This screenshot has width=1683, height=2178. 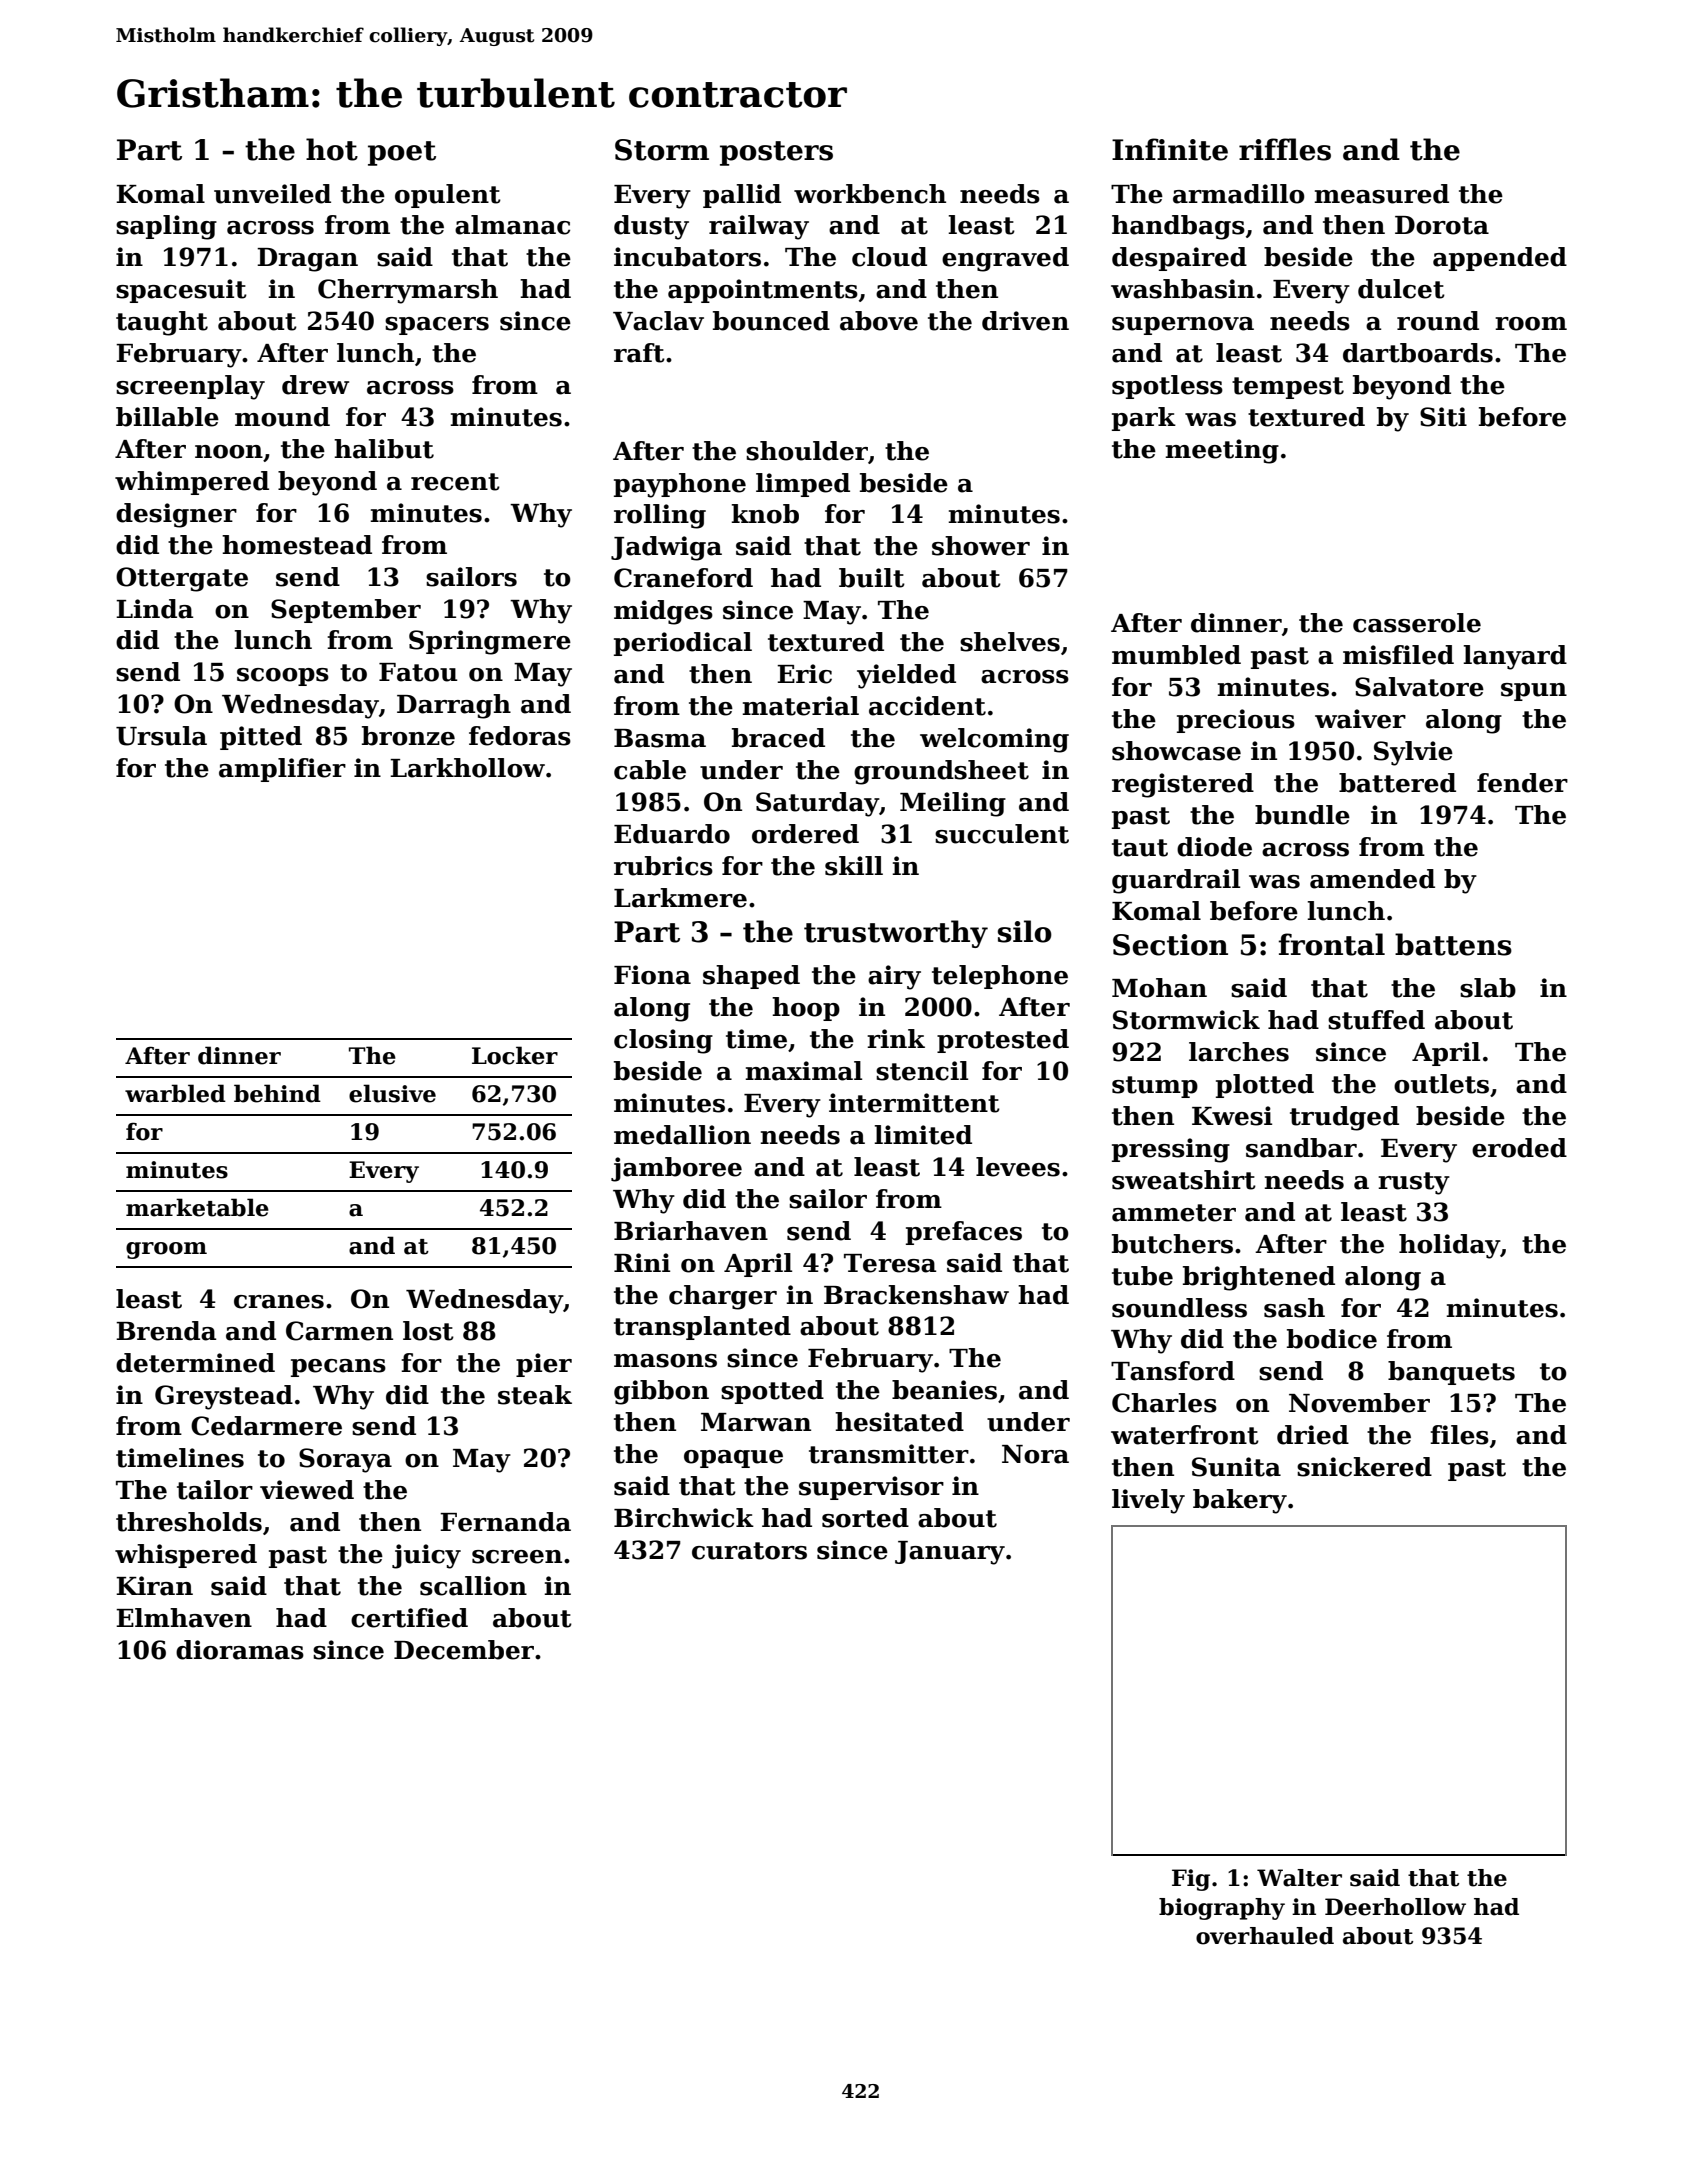 I want to click on snickered, so click(x=1364, y=1467).
